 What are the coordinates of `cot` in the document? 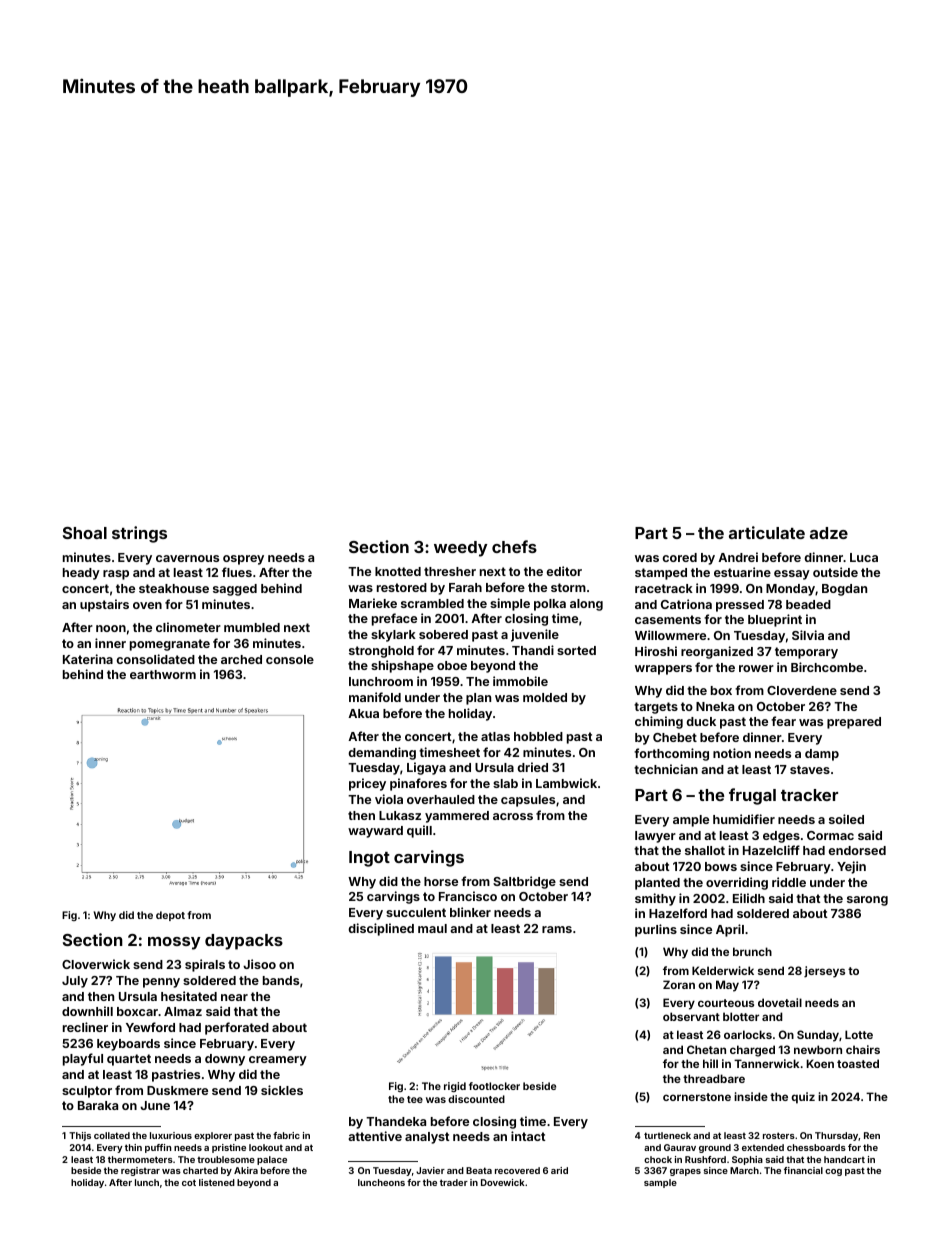 It's located at (189, 1182).
